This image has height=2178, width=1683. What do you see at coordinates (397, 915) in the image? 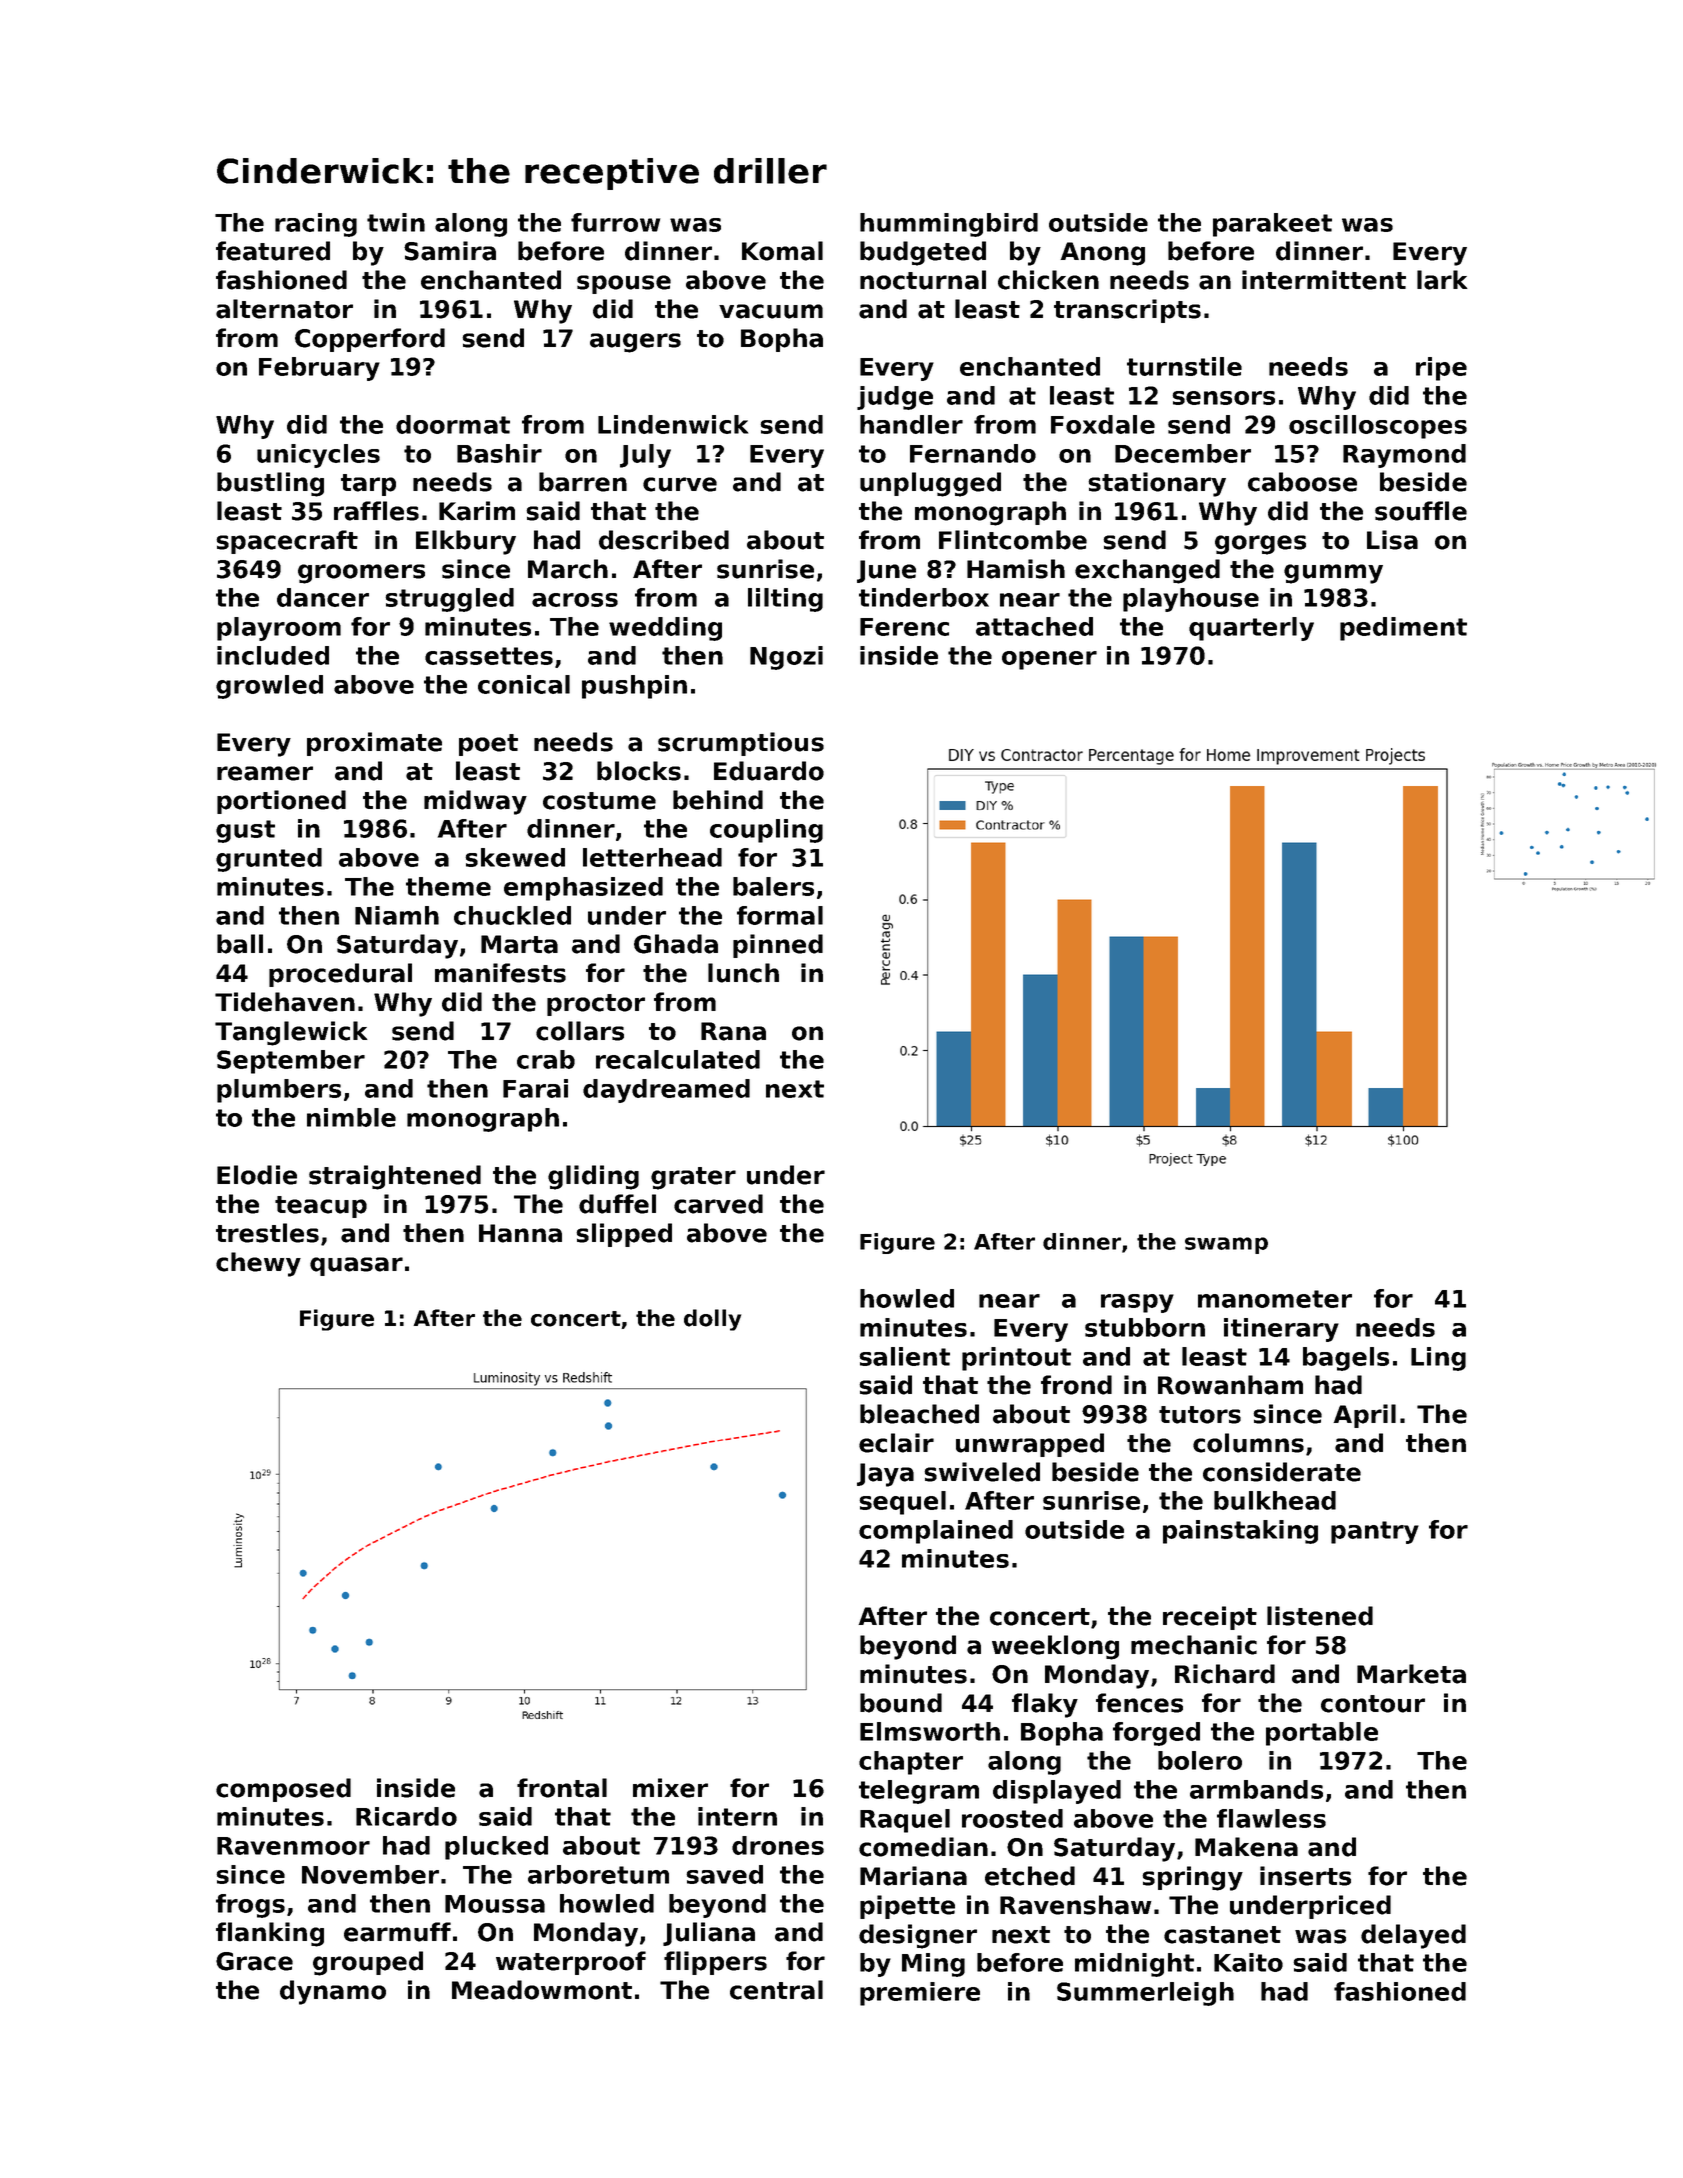
I see `Niamh` at bounding box center [397, 915].
